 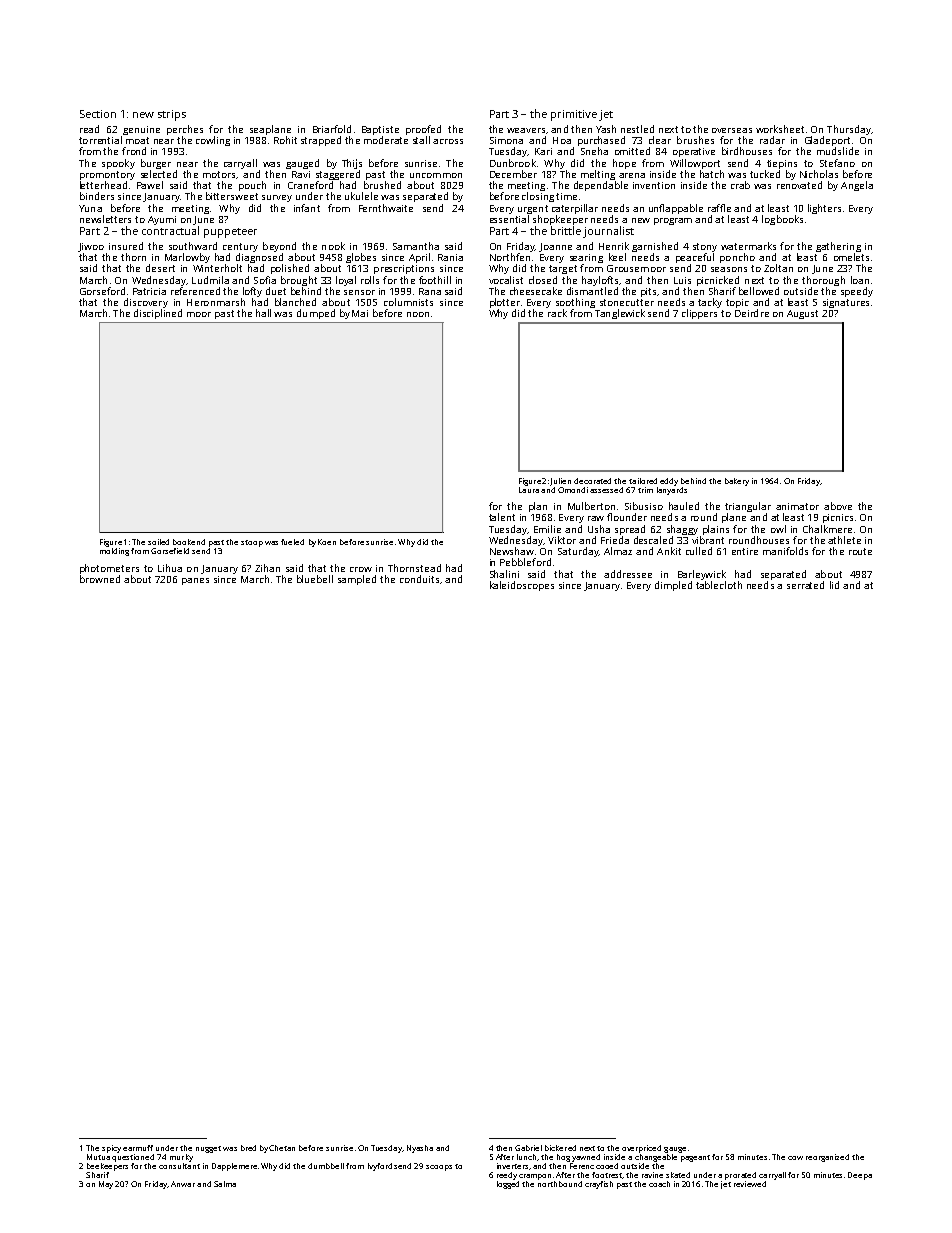 What do you see at coordinates (105, 219) in the image?
I see `newsletters` at bounding box center [105, 219].
